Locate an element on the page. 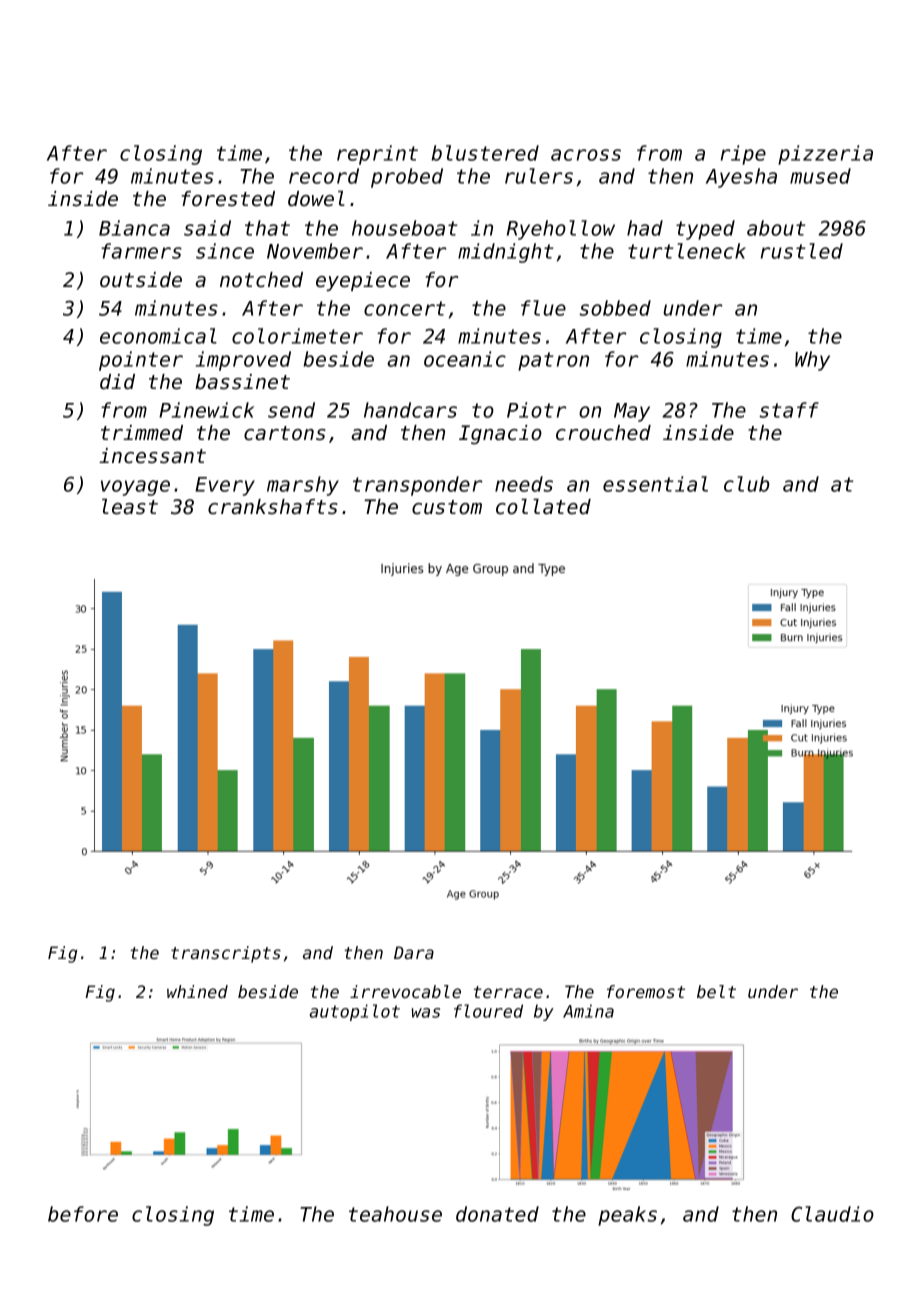 The height and width of the image is (1314, 924). record is located at coordinates (324, 176).
